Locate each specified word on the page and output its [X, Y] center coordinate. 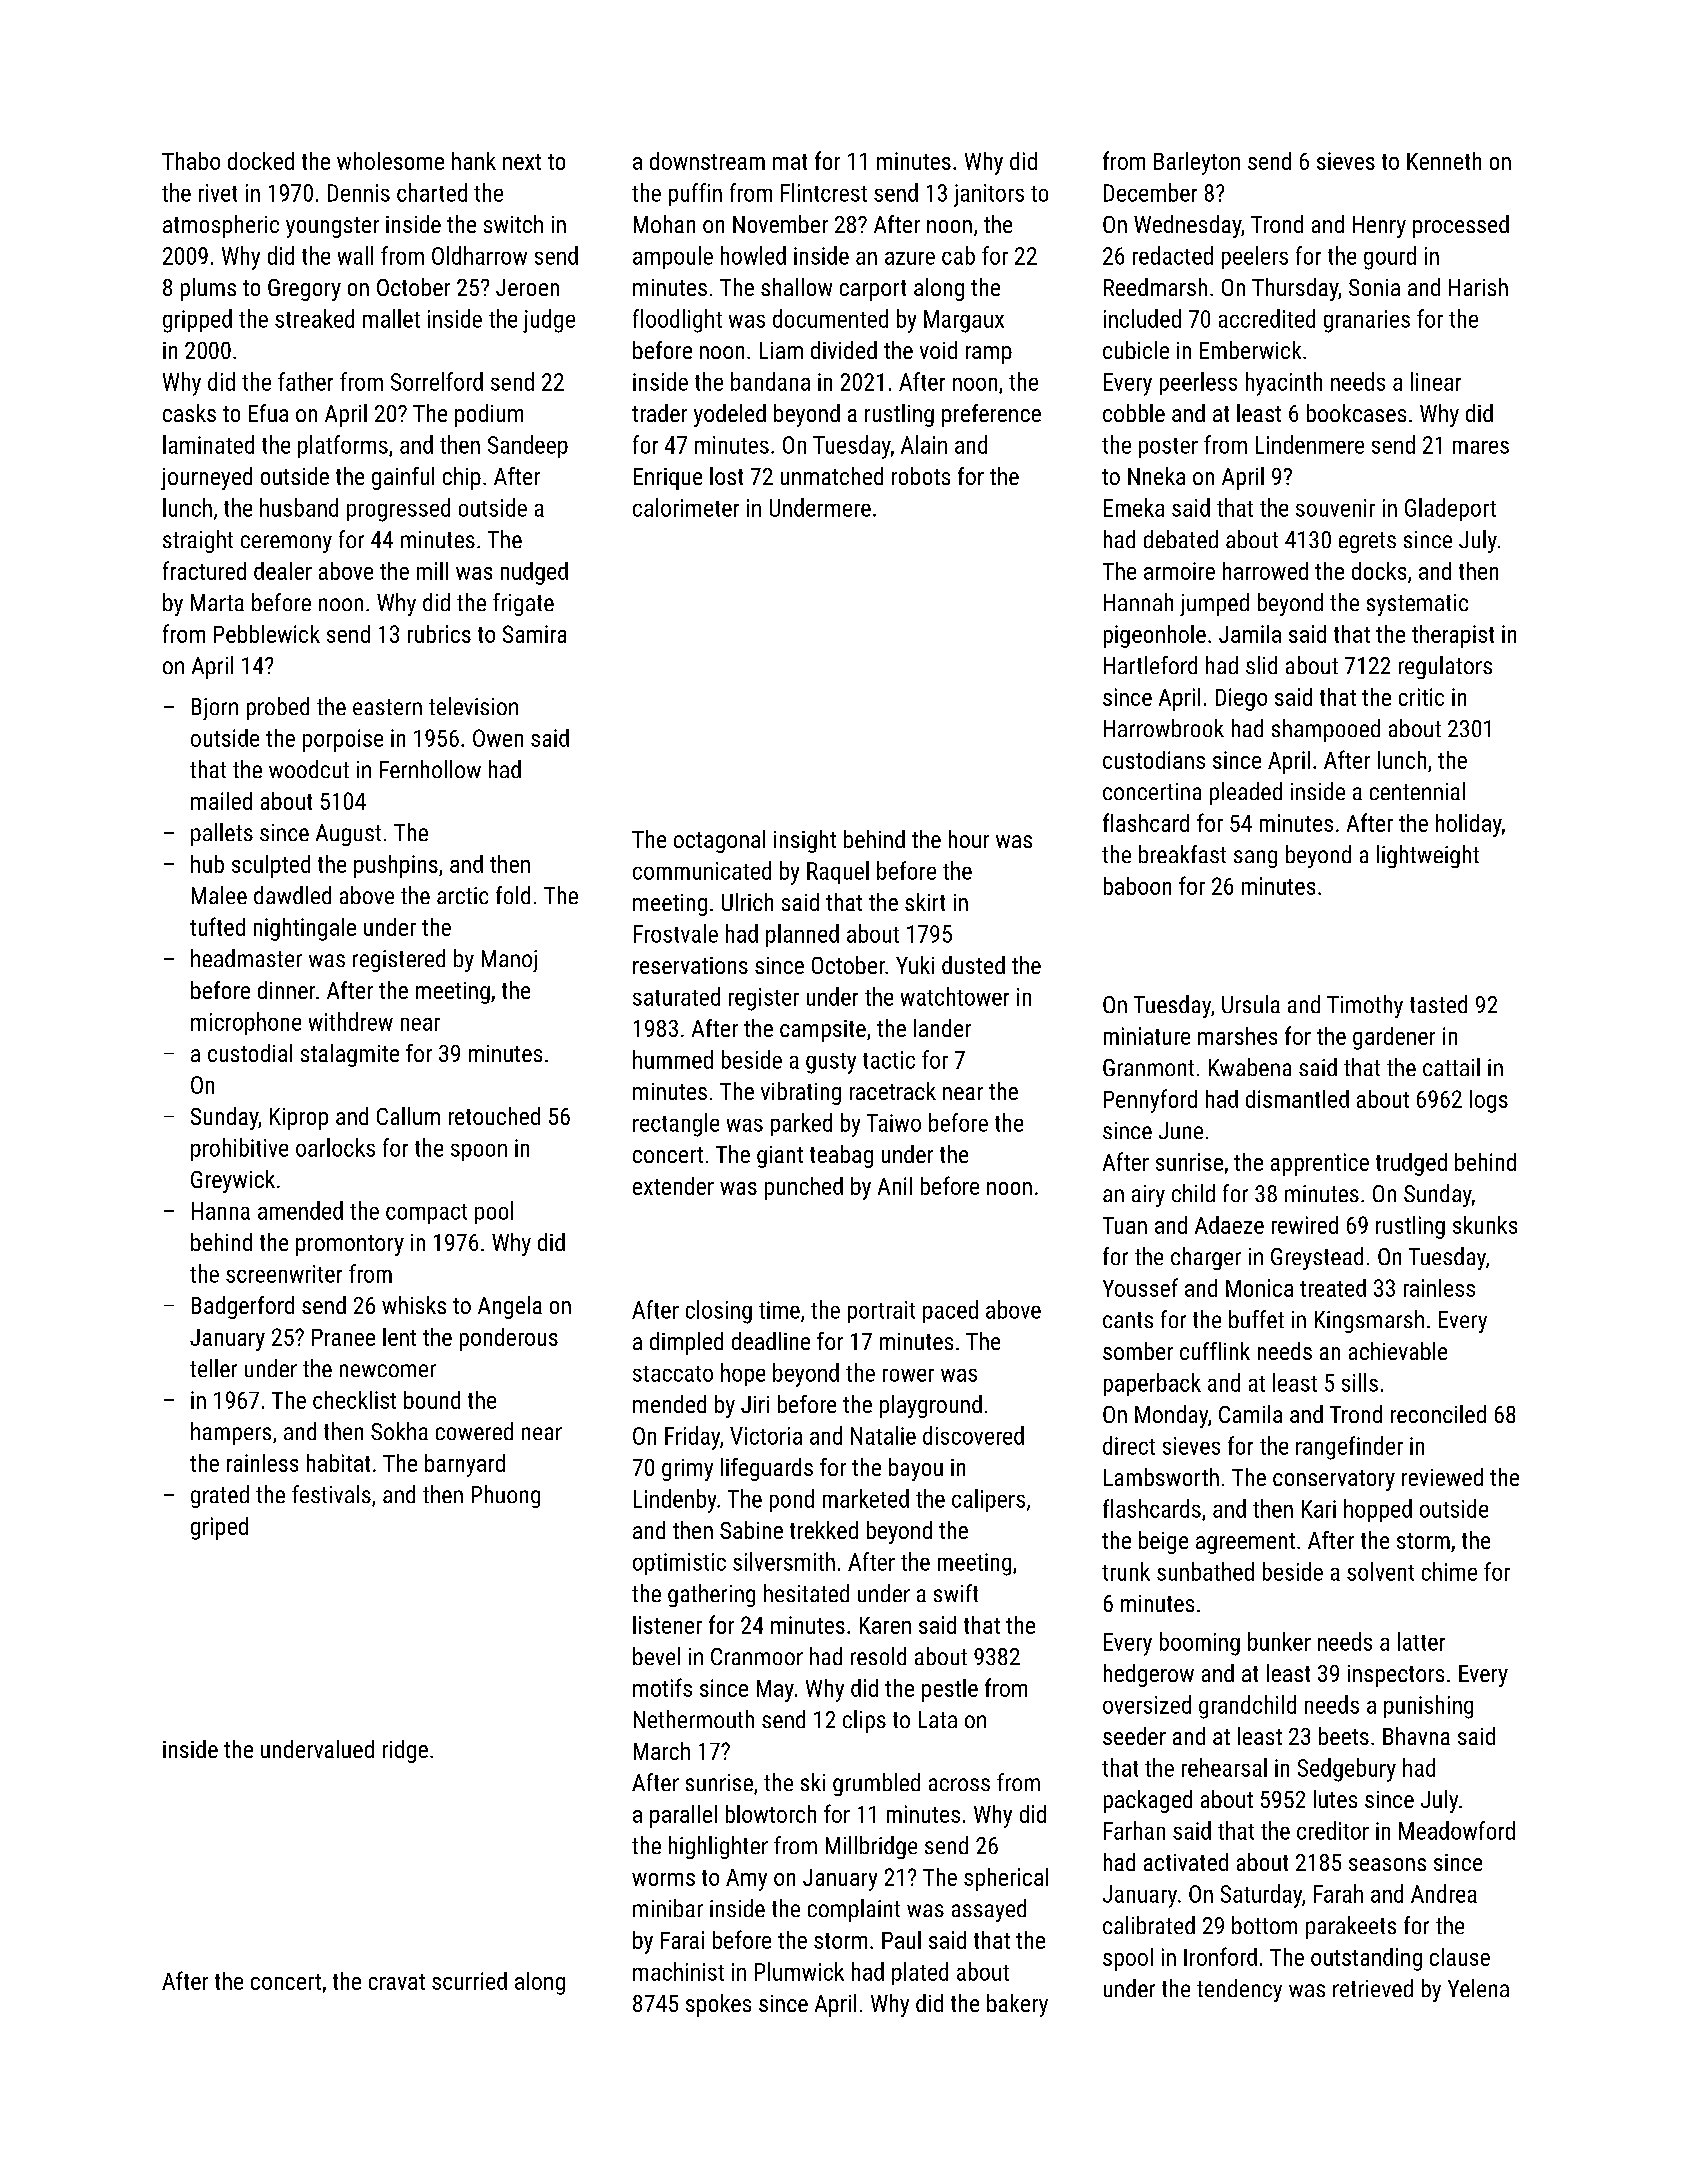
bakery [1017, 2005]
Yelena [1478, 1988]
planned [802, 935]
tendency [1239, 1990]
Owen [498, 738]
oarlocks [335, 1147]
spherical [1006, 1879]
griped [219, 1528]
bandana [770, 381]
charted [432, 192]
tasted [1438, 1004]
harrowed [1265, 571]
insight [805, 841]
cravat [397, 1982]
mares [1481, 447]
